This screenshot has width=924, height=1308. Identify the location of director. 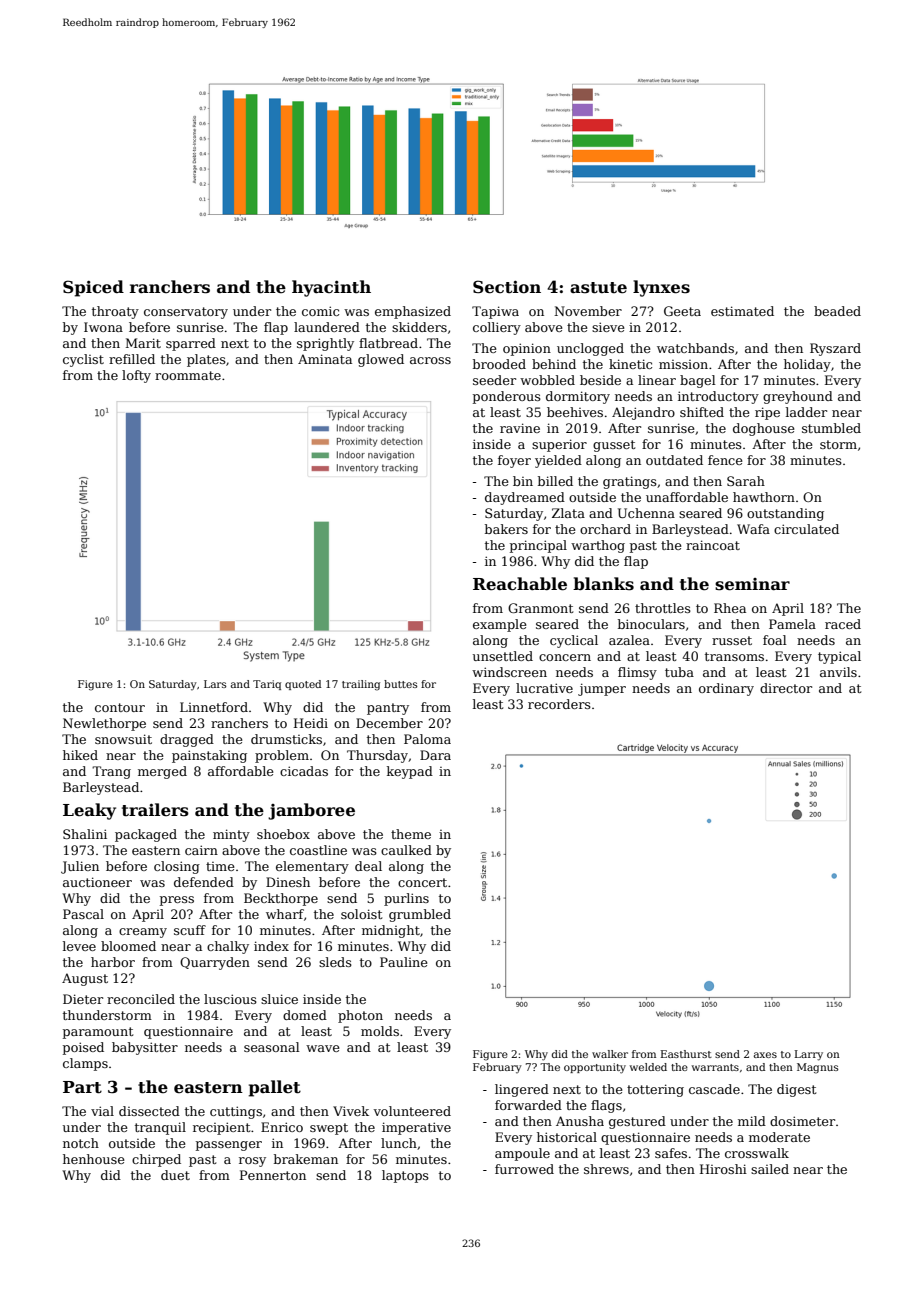
(786, 688).
